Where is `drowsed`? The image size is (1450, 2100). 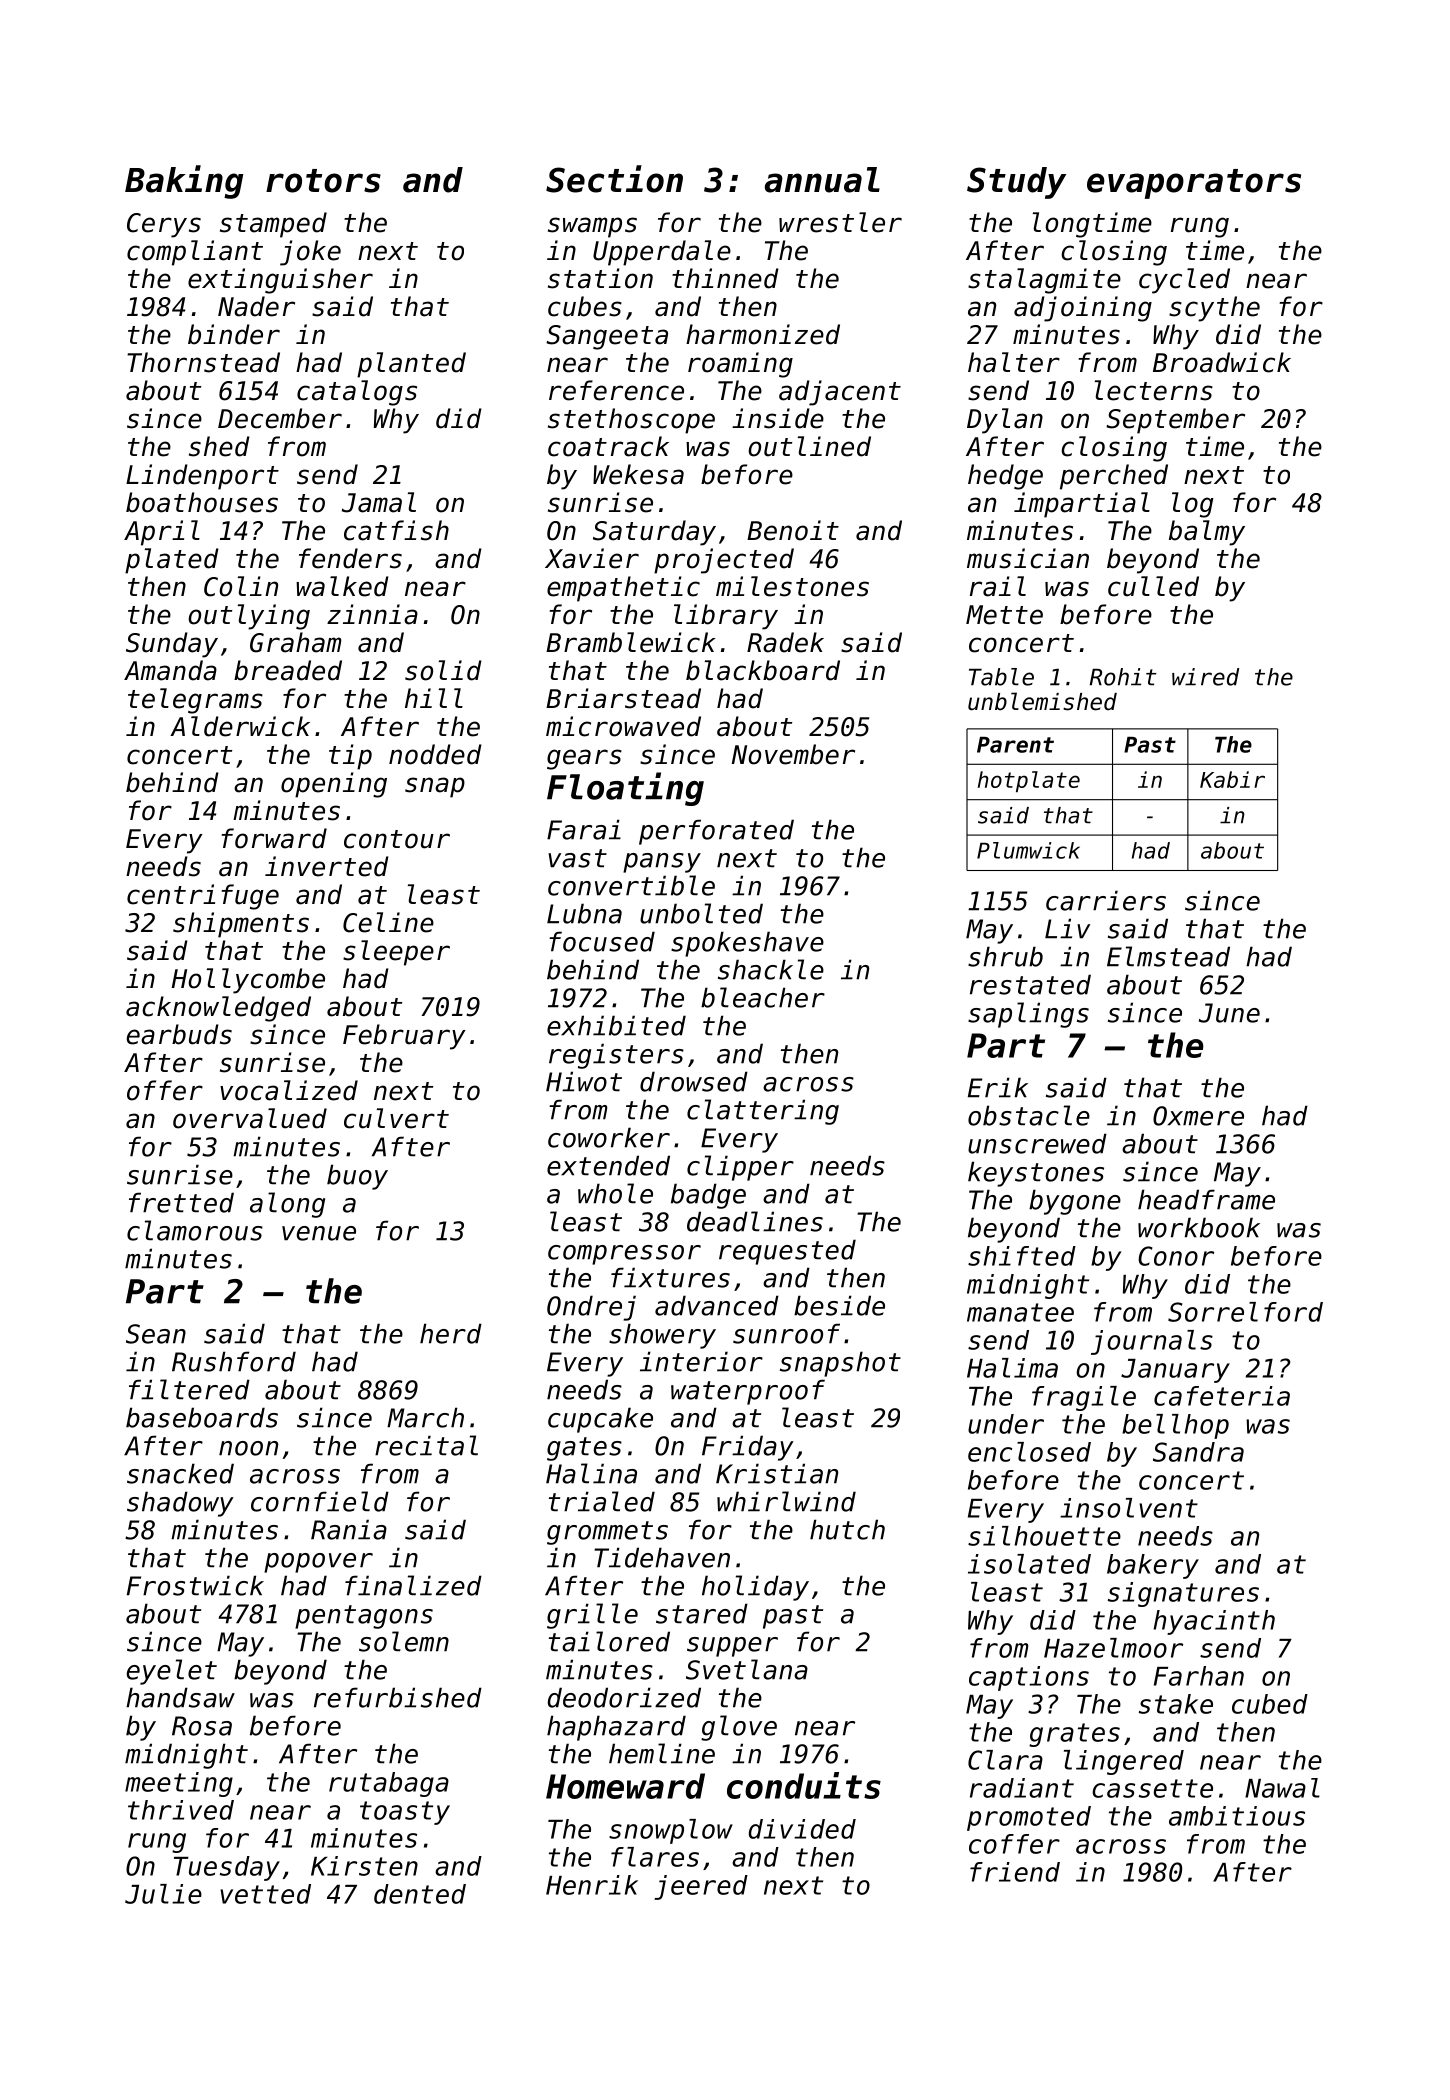
drowsed is located at coordinates (694, 1081).
